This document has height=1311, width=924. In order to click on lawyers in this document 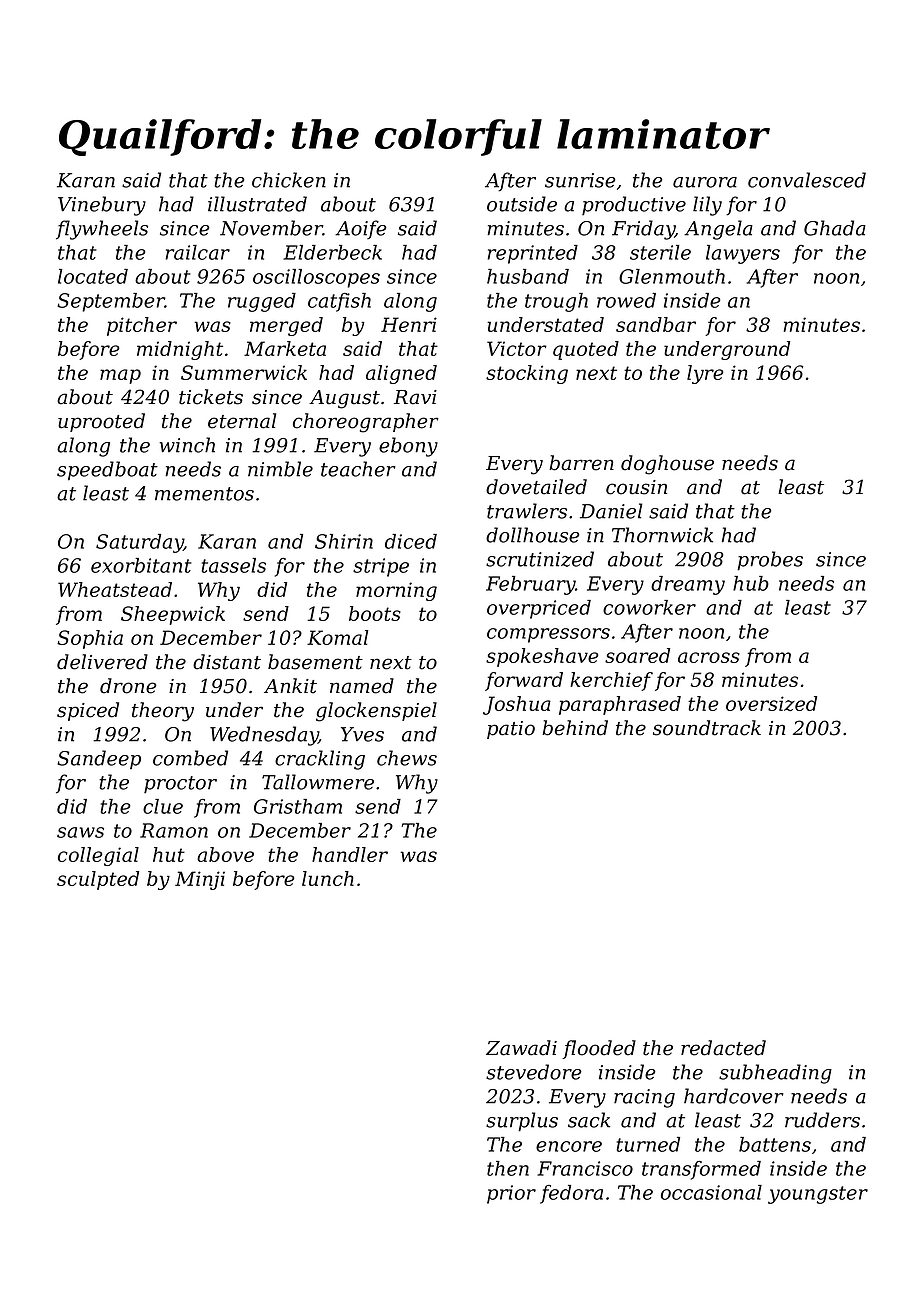, I will do `click(743, 254)`.
